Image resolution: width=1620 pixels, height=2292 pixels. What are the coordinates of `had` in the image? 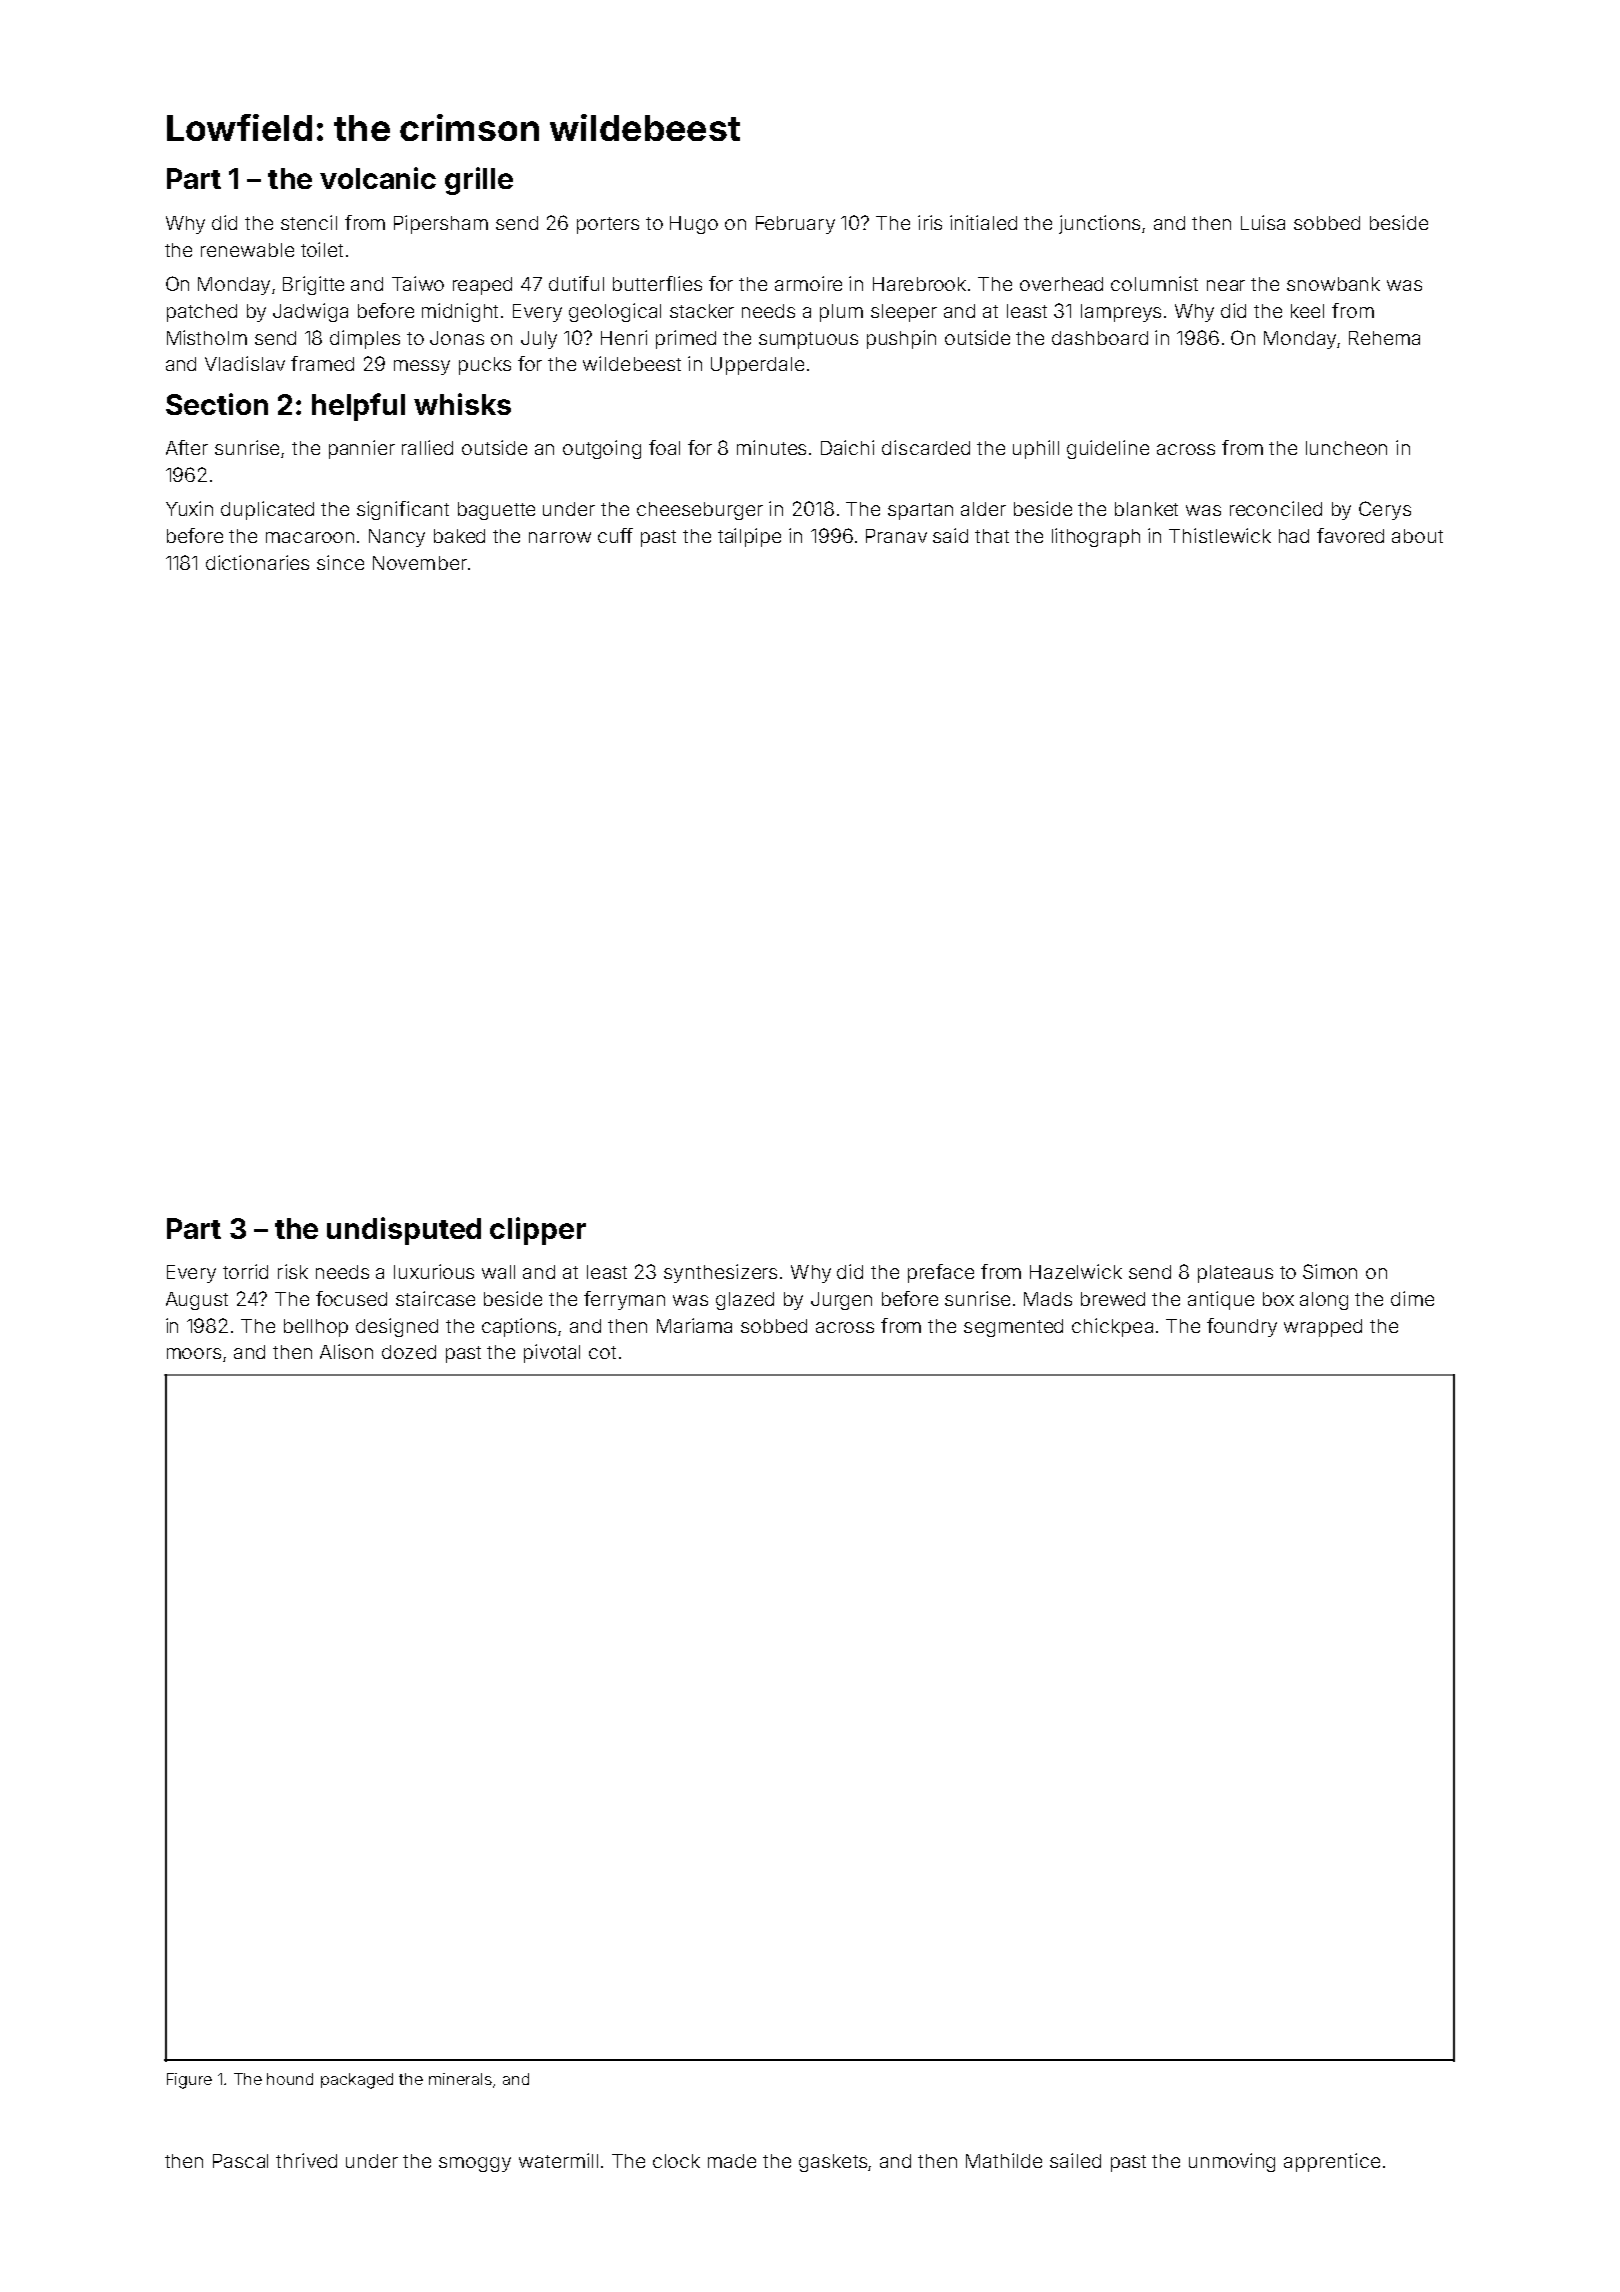 It's located at (1294, 536).
